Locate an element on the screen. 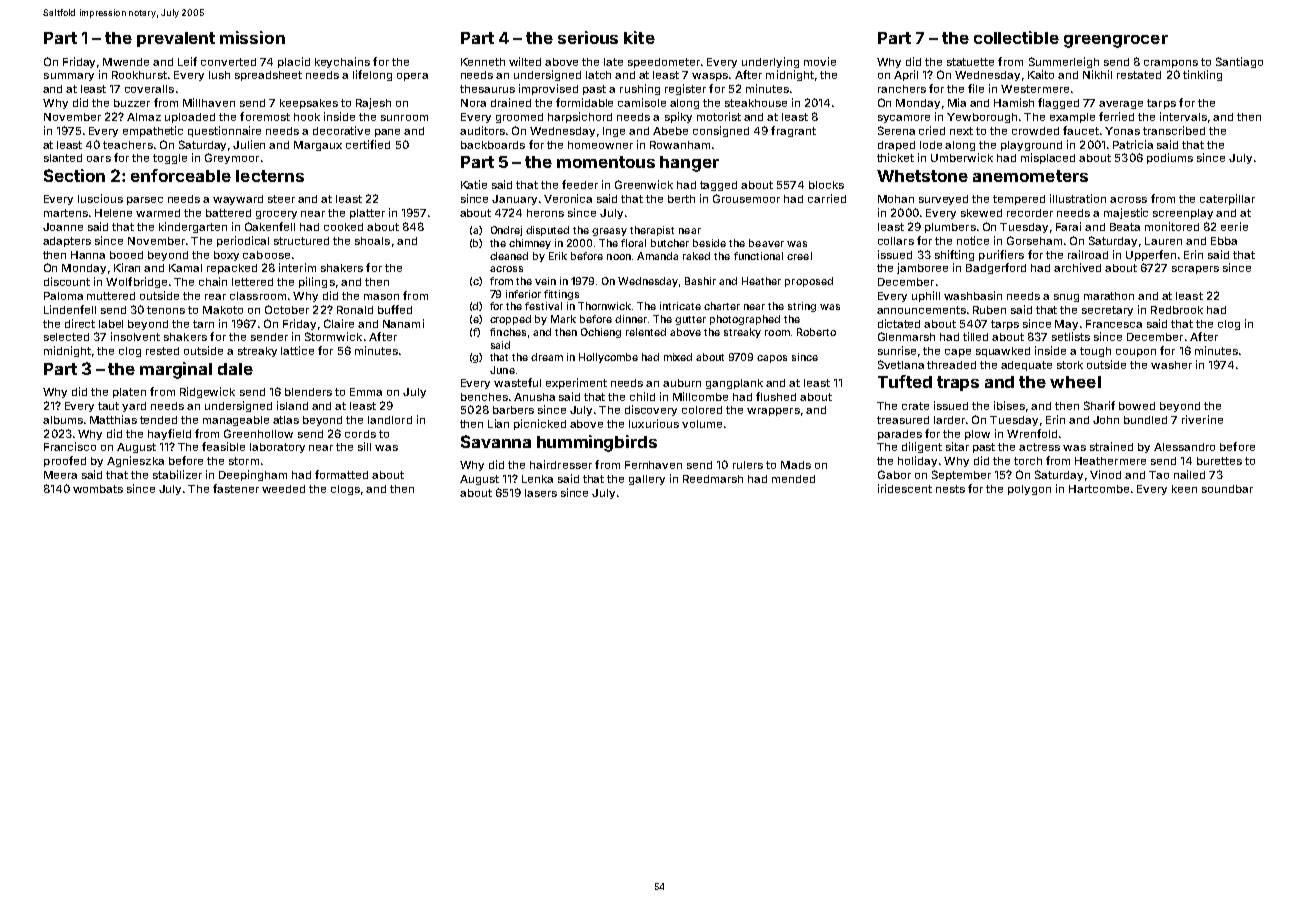  fragrant is located at coordinates (793, 131).
